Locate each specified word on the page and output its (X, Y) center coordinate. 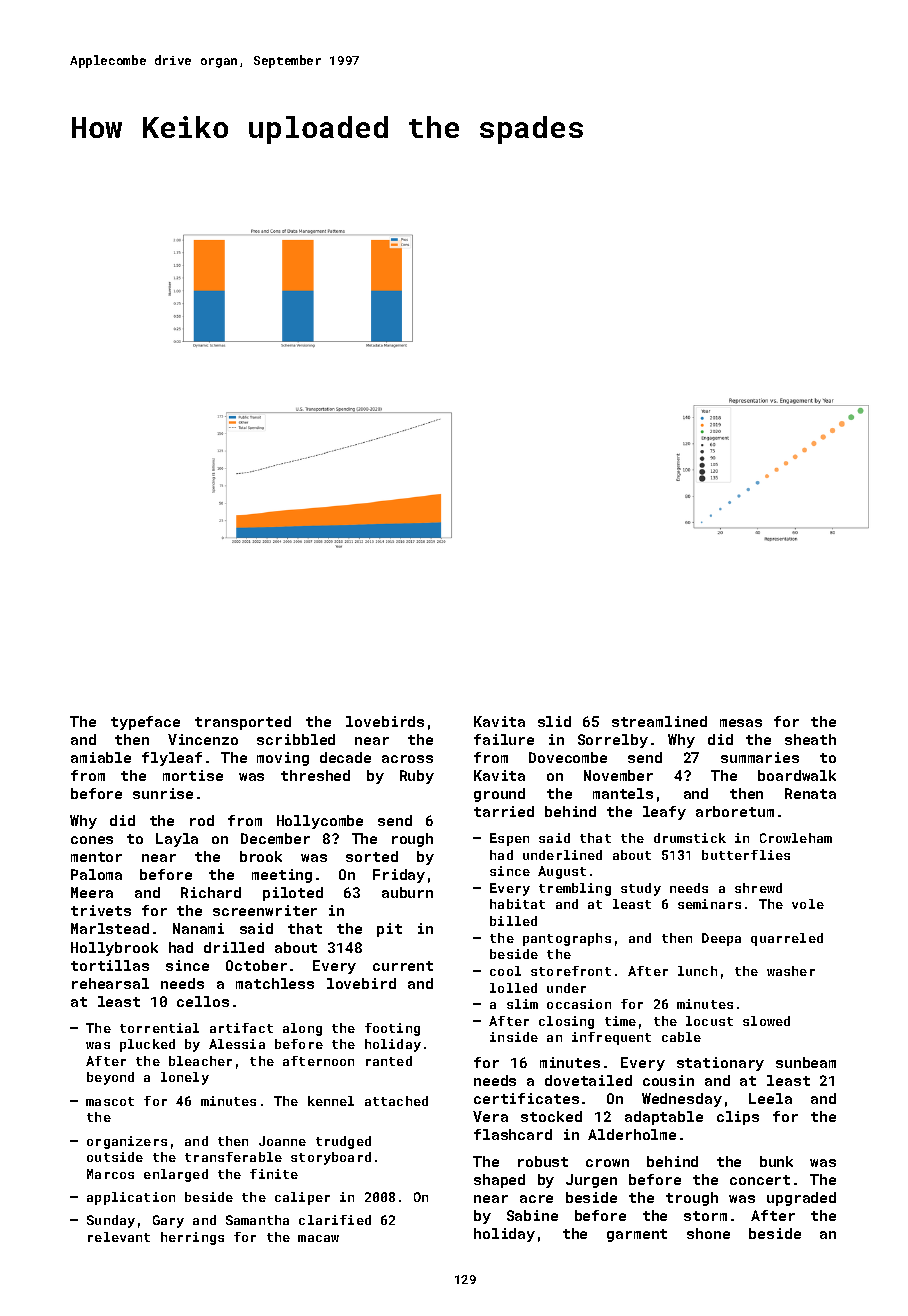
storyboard (331, 1158)
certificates (526, 1098)
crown (607, 1163)
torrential (159, 1028)
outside (115, 1157)
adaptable (664, 1118)
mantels (623, 793)
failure (504, 739)
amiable (101, 757)
